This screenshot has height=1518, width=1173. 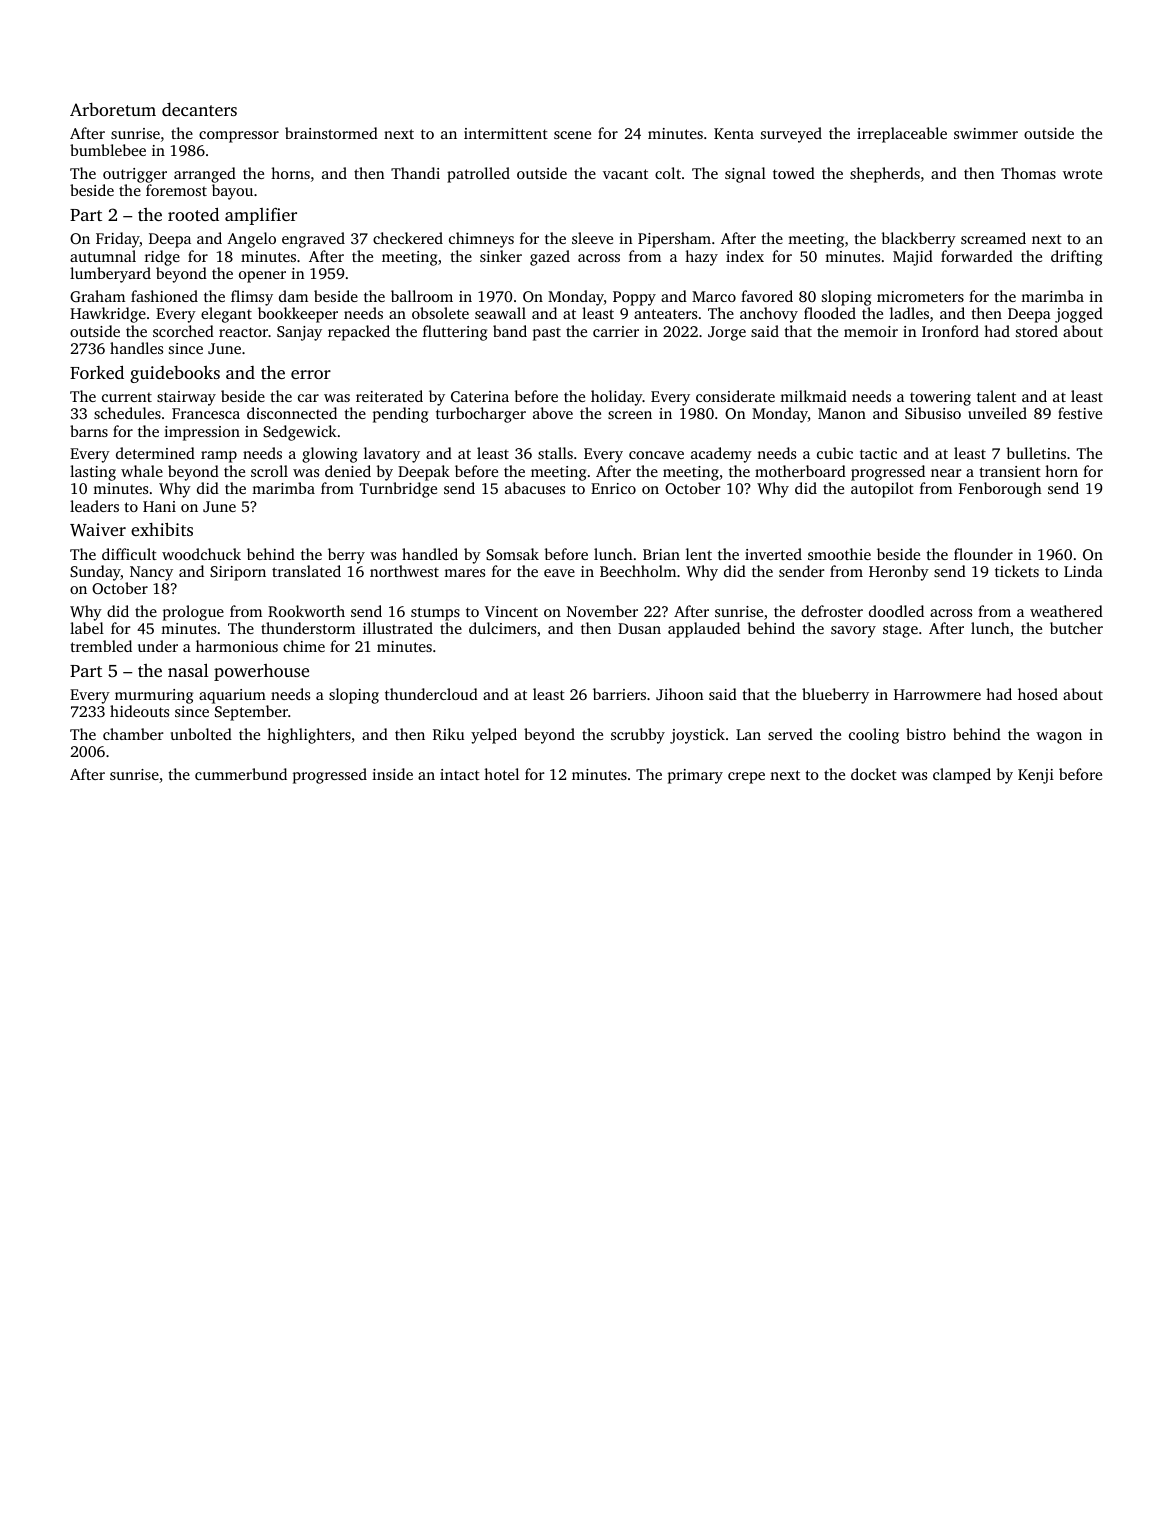 I want to click on favored, so click(x=767, y=296).
